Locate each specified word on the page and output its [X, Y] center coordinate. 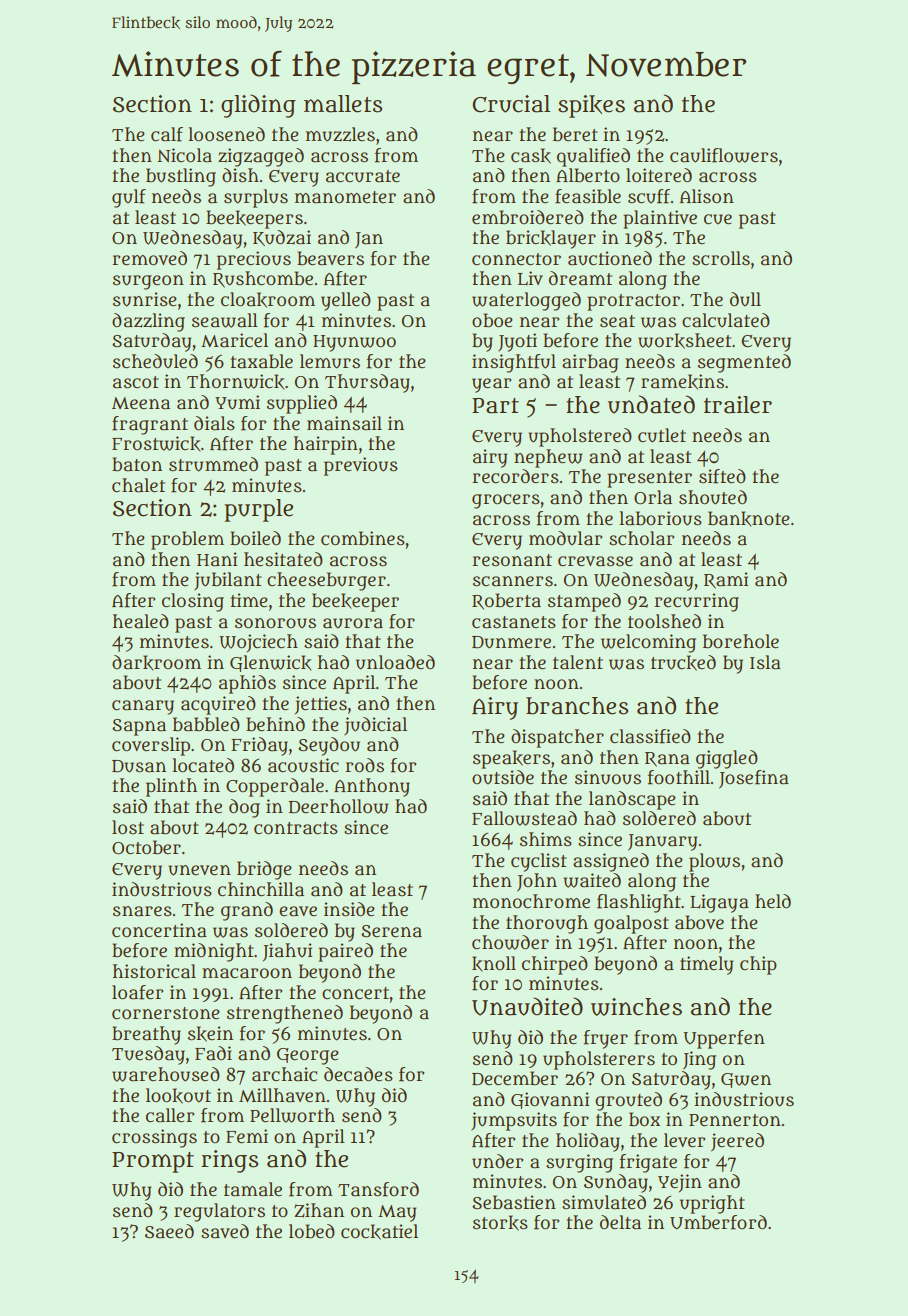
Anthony [372, 787]
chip [758, 965]
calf [167, 134]
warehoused [166, 1074]
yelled [346, 301]
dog [244, 808]
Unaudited [527, 1006]
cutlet [662, 435]
